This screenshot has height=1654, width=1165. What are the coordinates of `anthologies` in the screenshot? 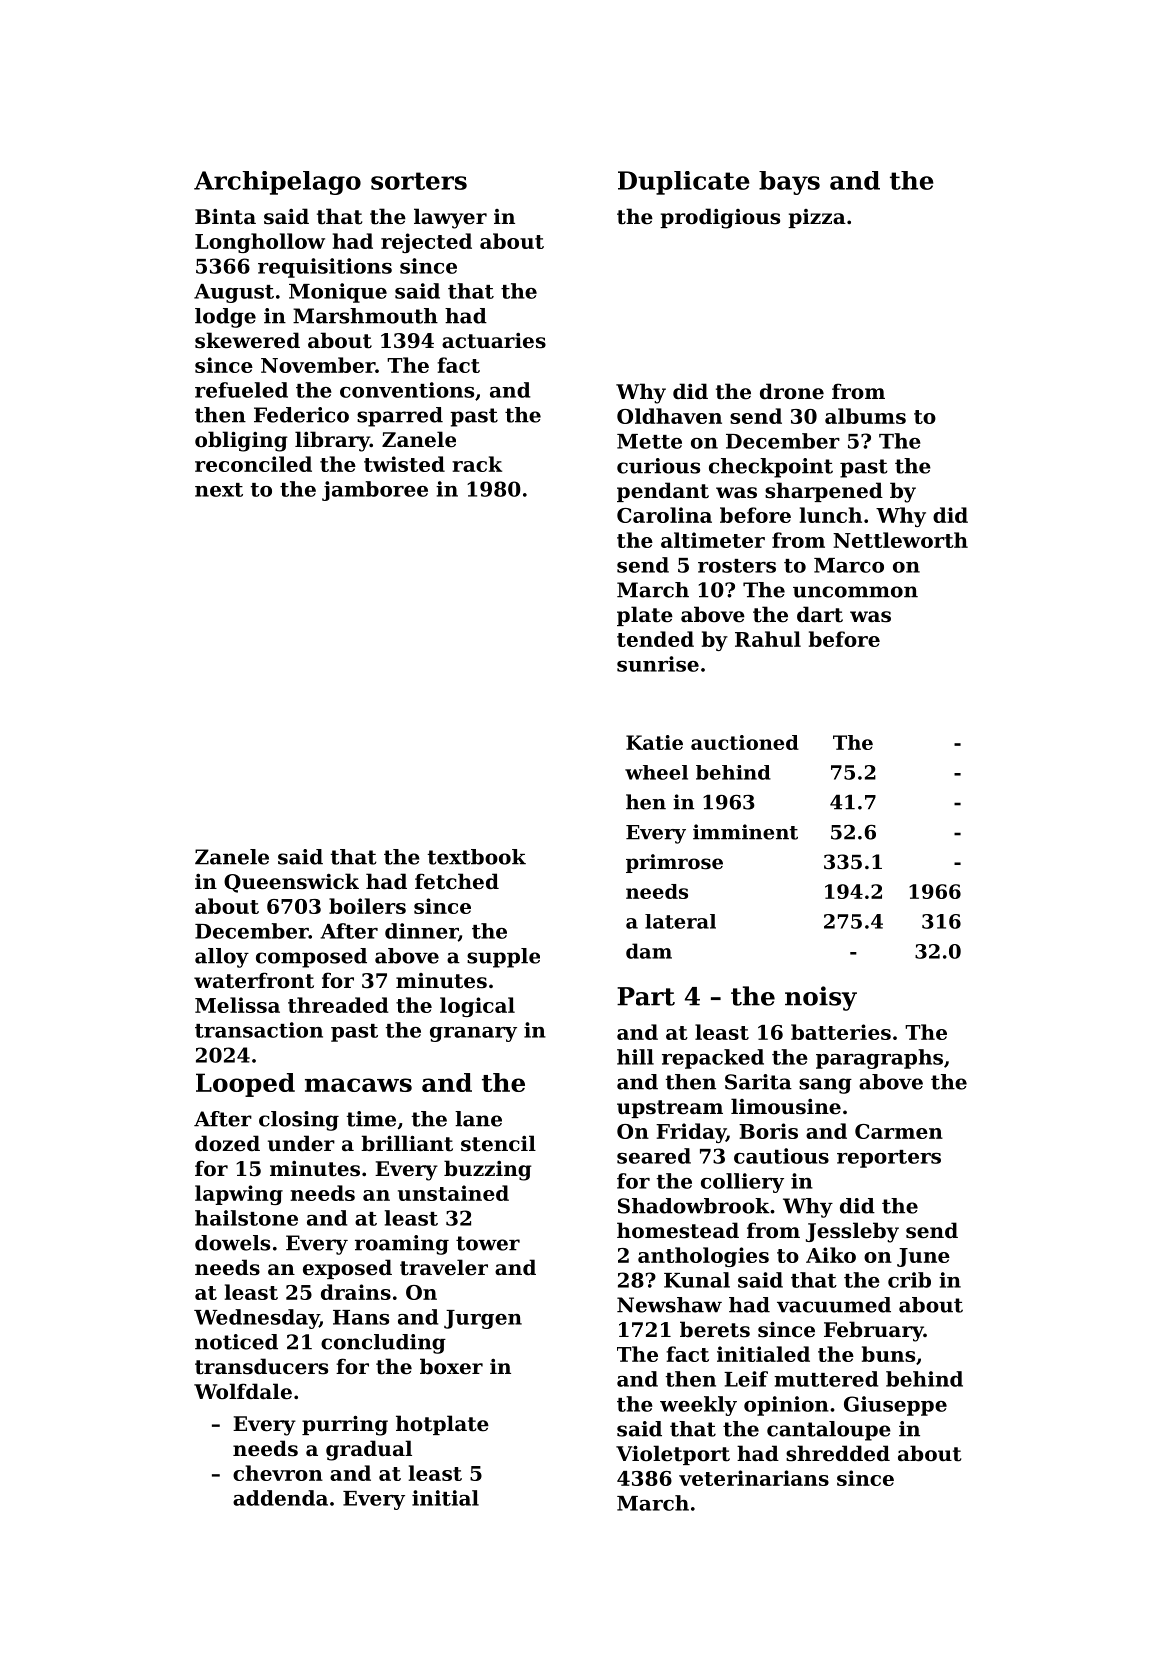 It's located at (703, 1257).
